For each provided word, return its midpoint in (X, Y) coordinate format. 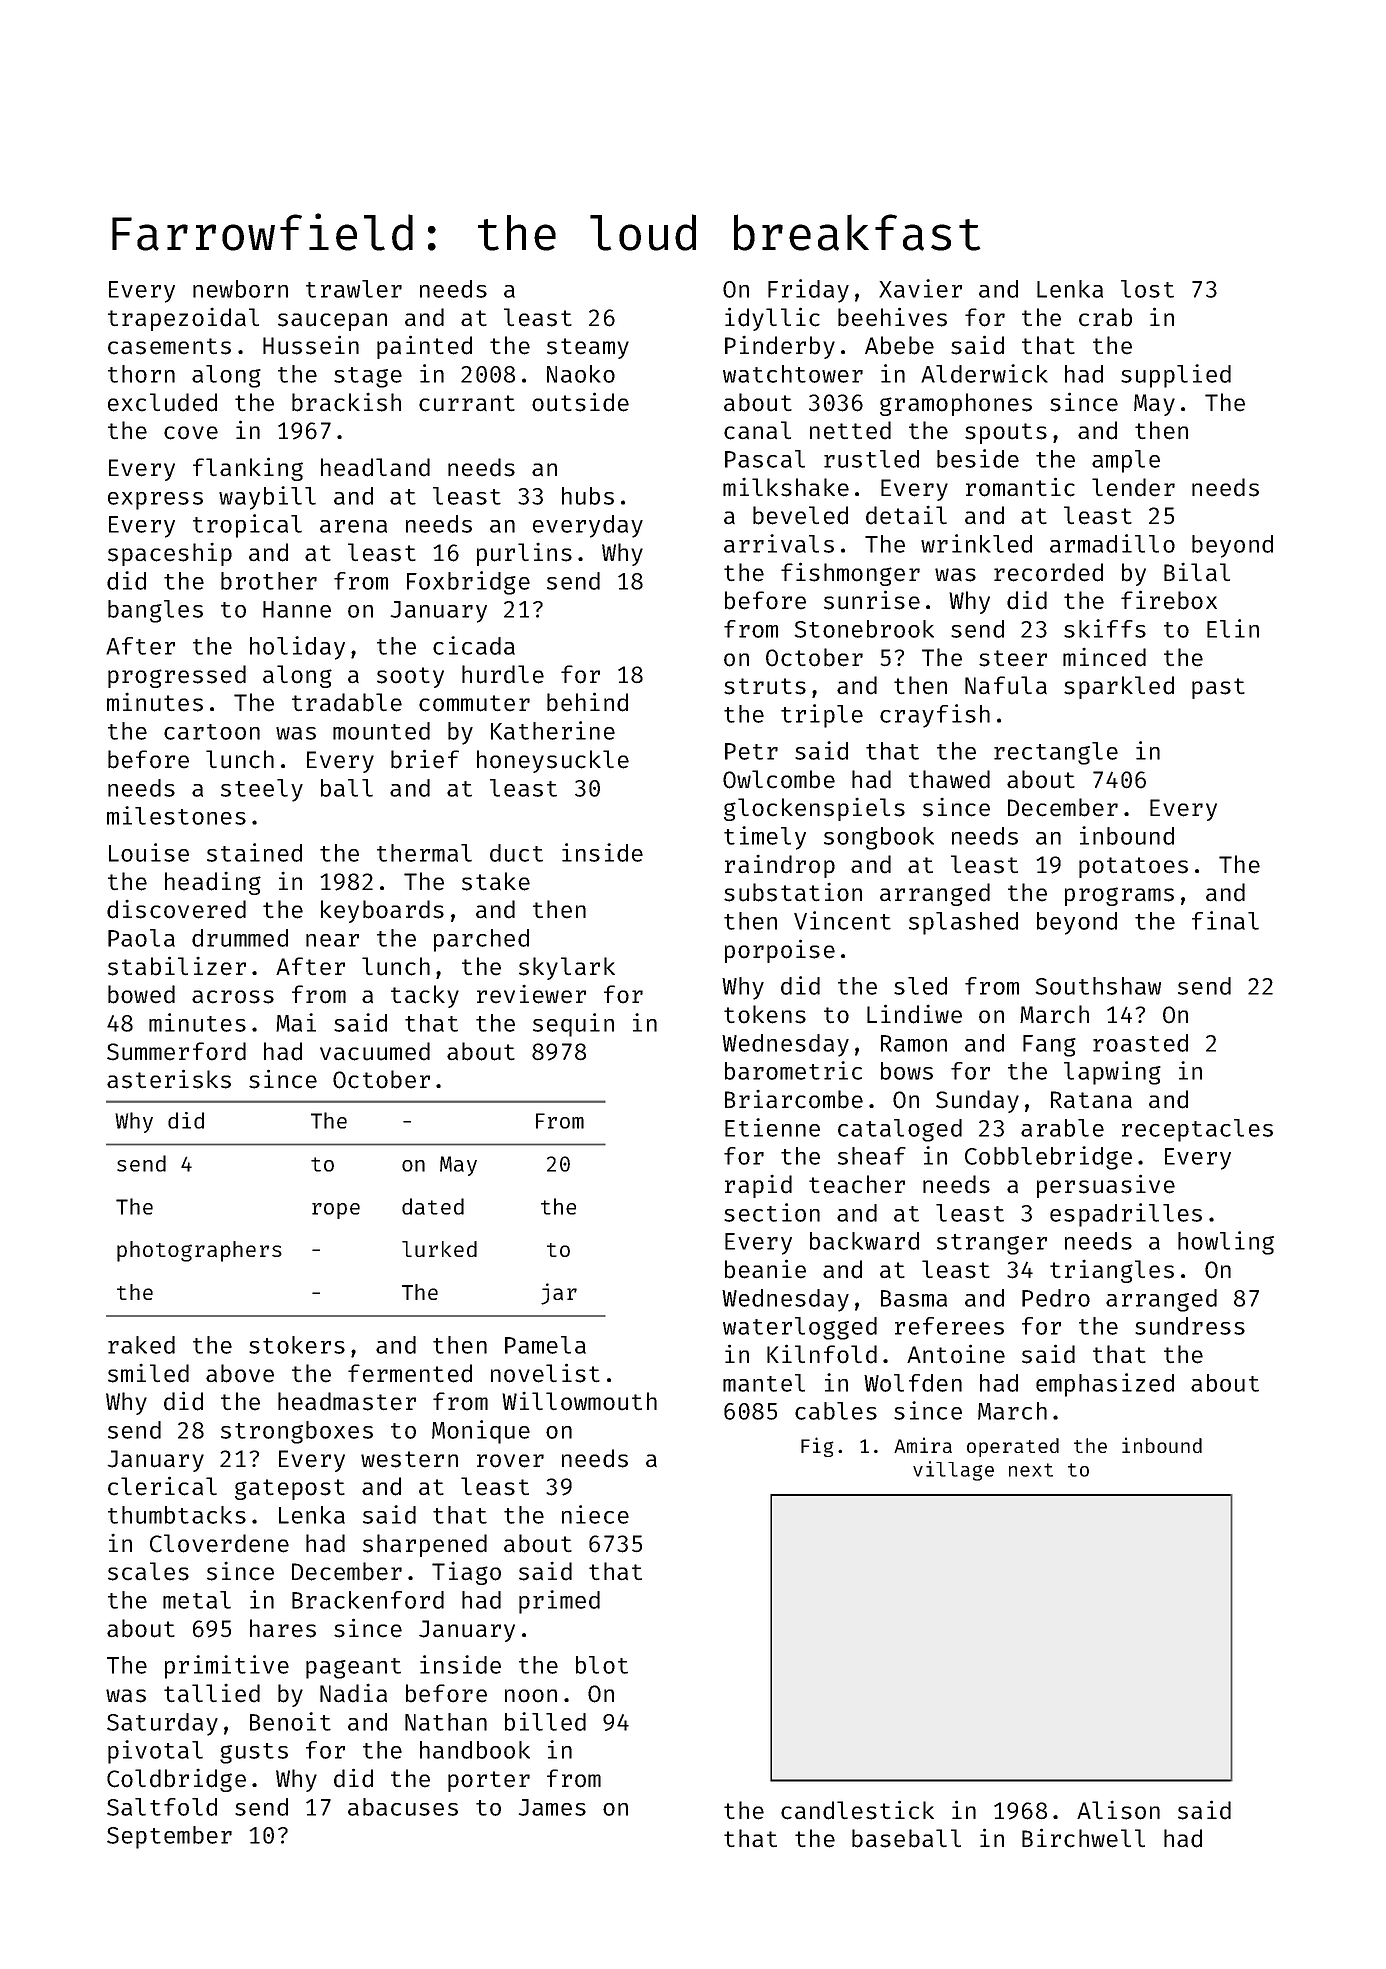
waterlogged (800, 1328)
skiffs (1105, 628)
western (409, 1459)
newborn (240, 289)
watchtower (793, 374)
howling (1226, 1243)
